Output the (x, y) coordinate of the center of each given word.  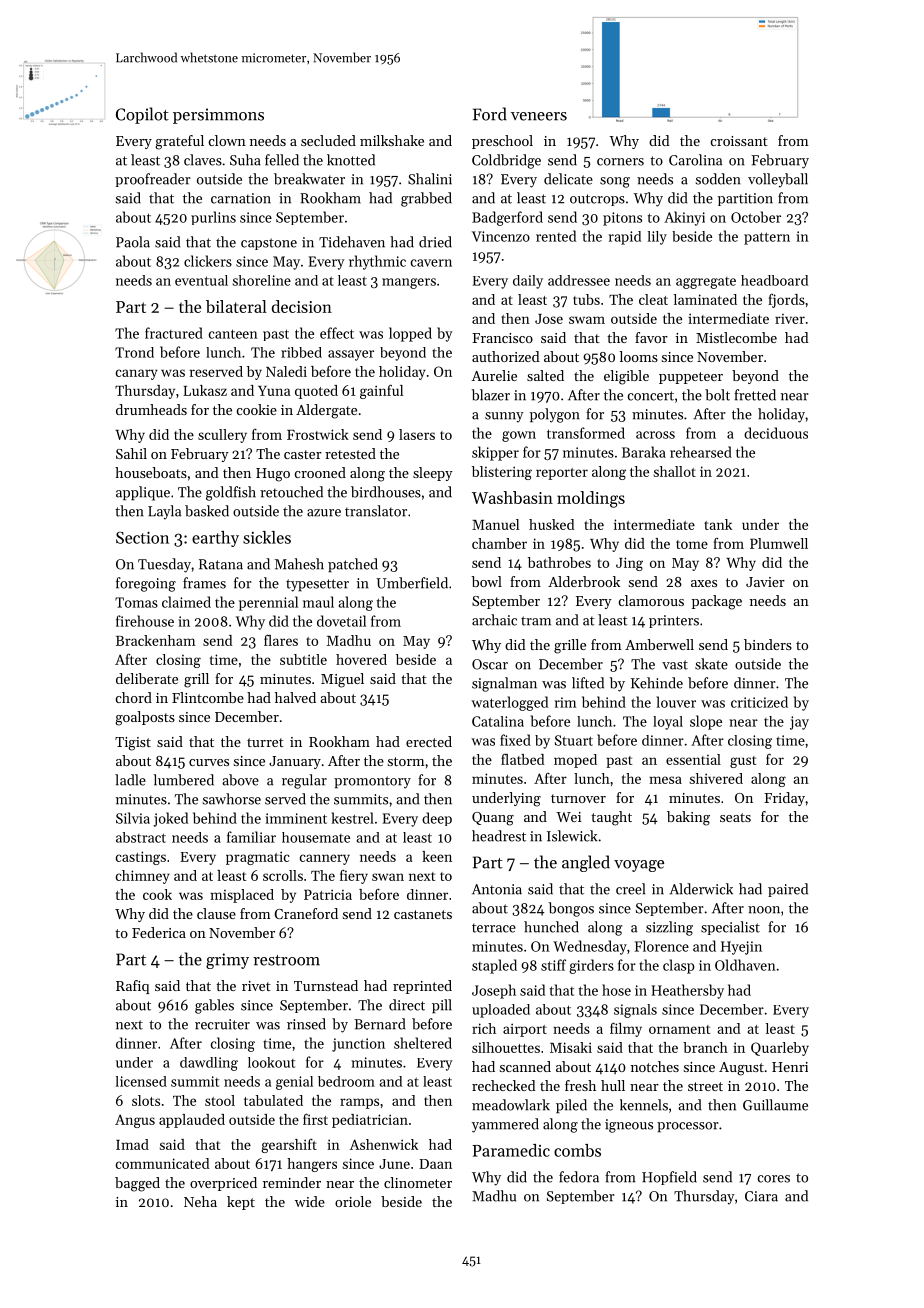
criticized (759, 702)
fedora (579, 1177)
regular (304, 781)
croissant (739, 141)
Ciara (761, 1196)
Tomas (136, 602)
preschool (502, 142)
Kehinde (657, 683)
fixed (515, 740)
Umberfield (412, 583)
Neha (200, 1201)
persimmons (218, 116)
